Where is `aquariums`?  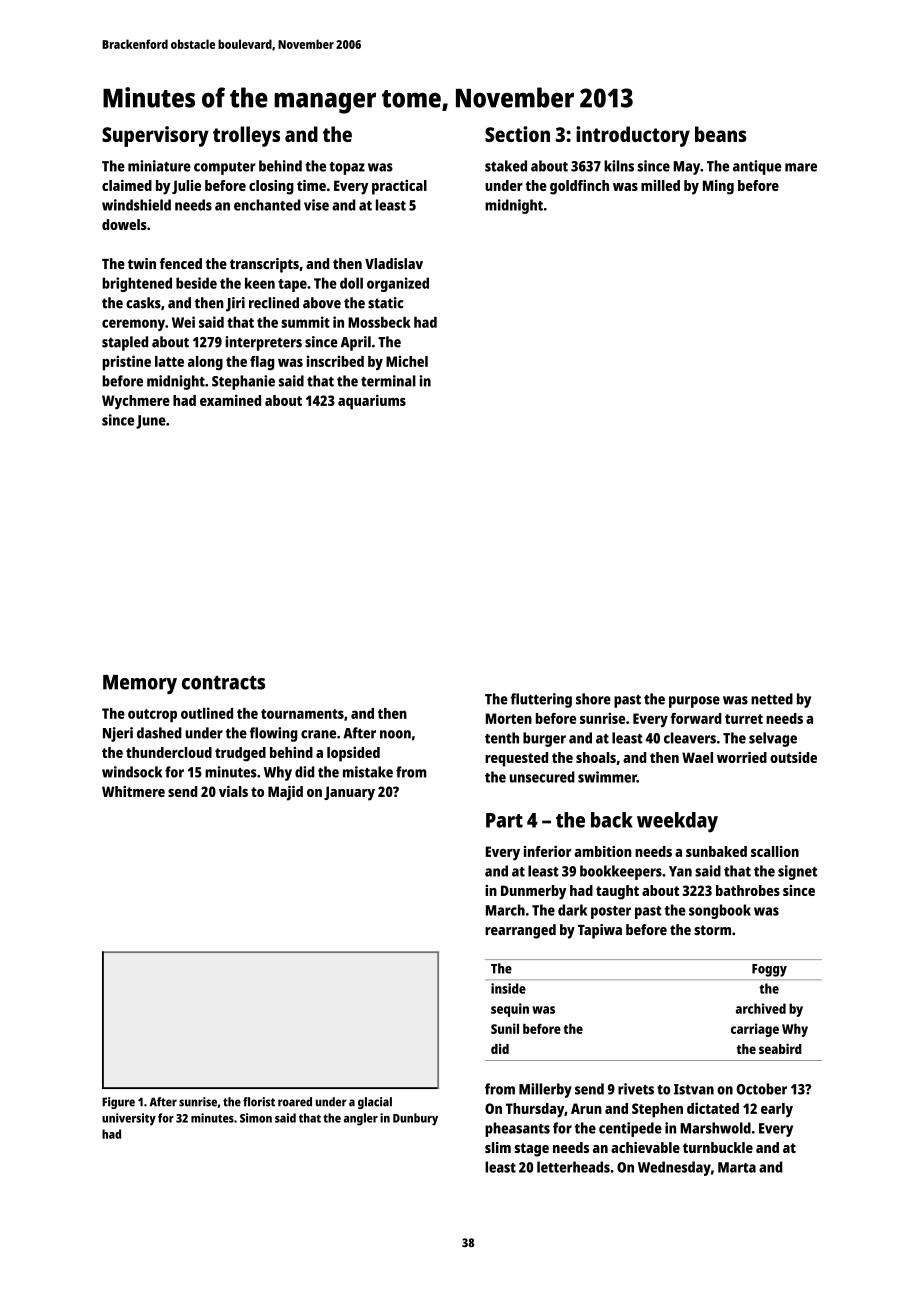 aquariums is located at coordinates (372, 402).
